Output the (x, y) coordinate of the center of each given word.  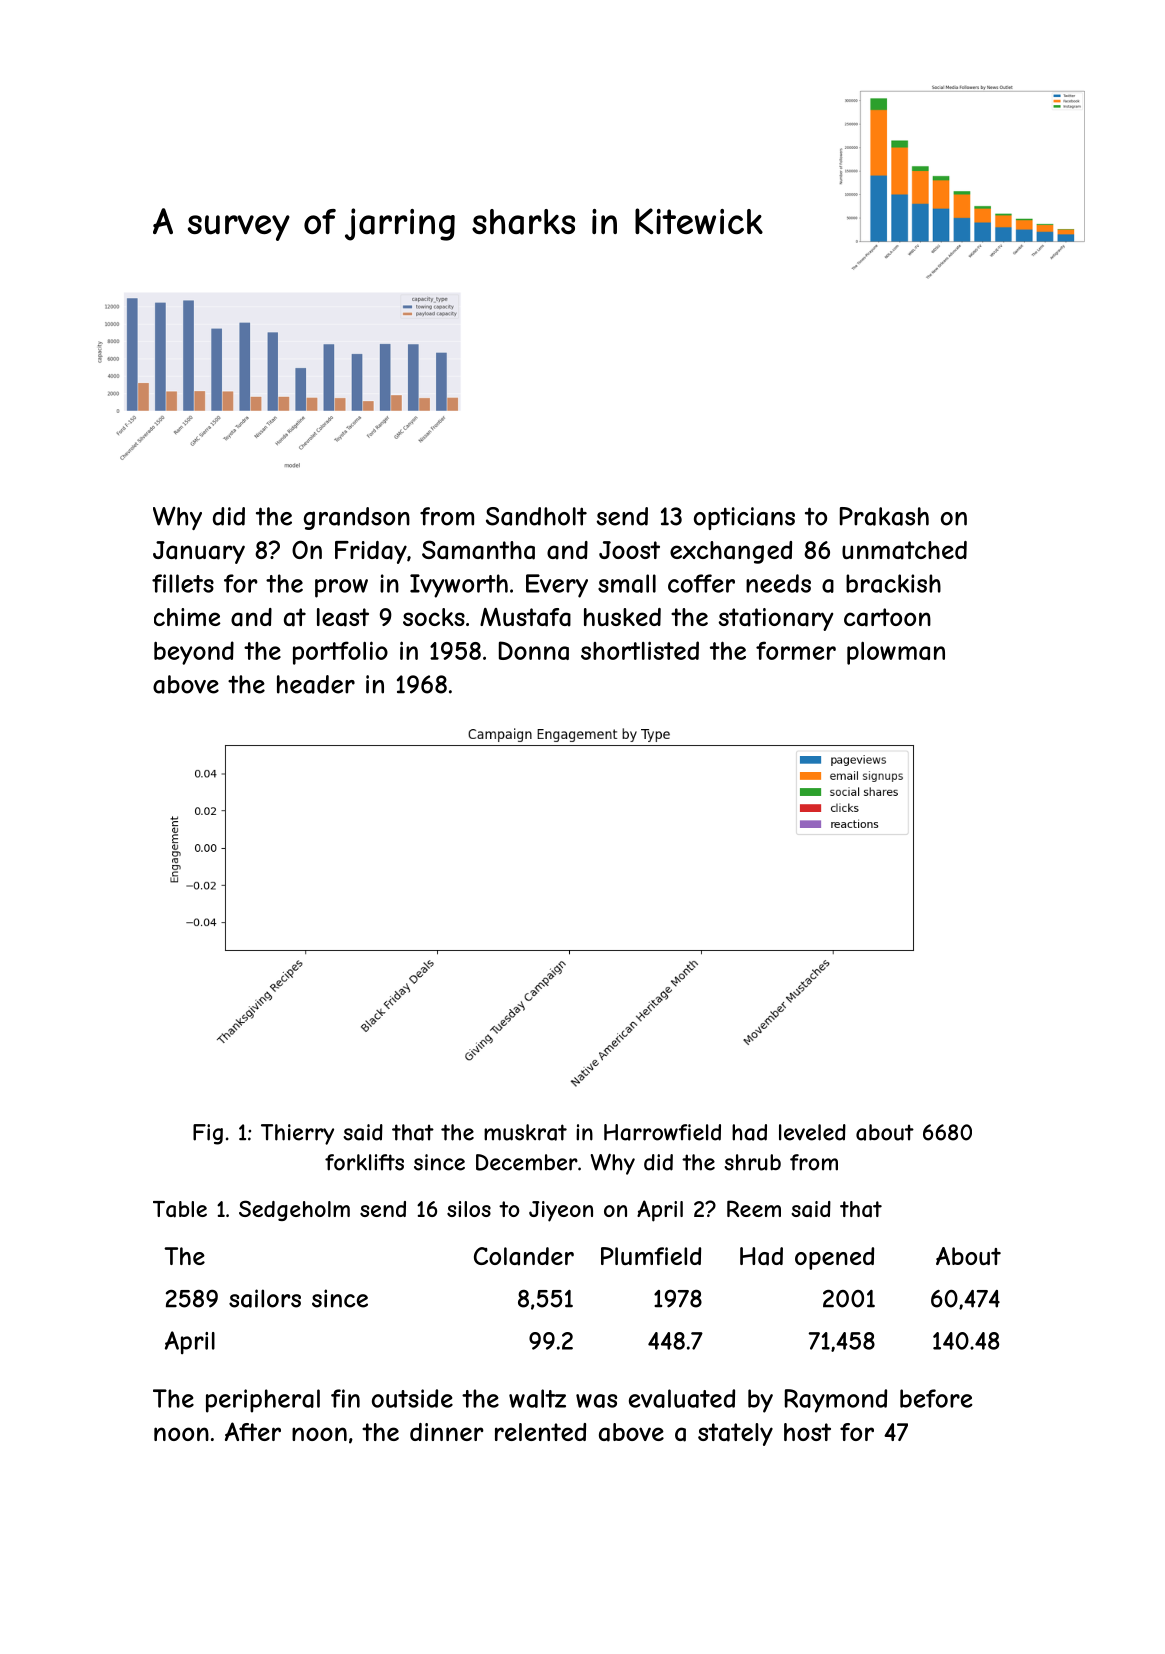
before (936, 1398)
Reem (754, 1208)
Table (180, 1209)
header (316, 684)
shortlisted (640, 650)
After (253, 1431)
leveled (812, 1132)
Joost (629, 550)
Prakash (884, 516)
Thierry (297, 1134)
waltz (537, 1398)
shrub (752, 1162)
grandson (357, 518)
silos (469, 1209)
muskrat (525, 1132)
